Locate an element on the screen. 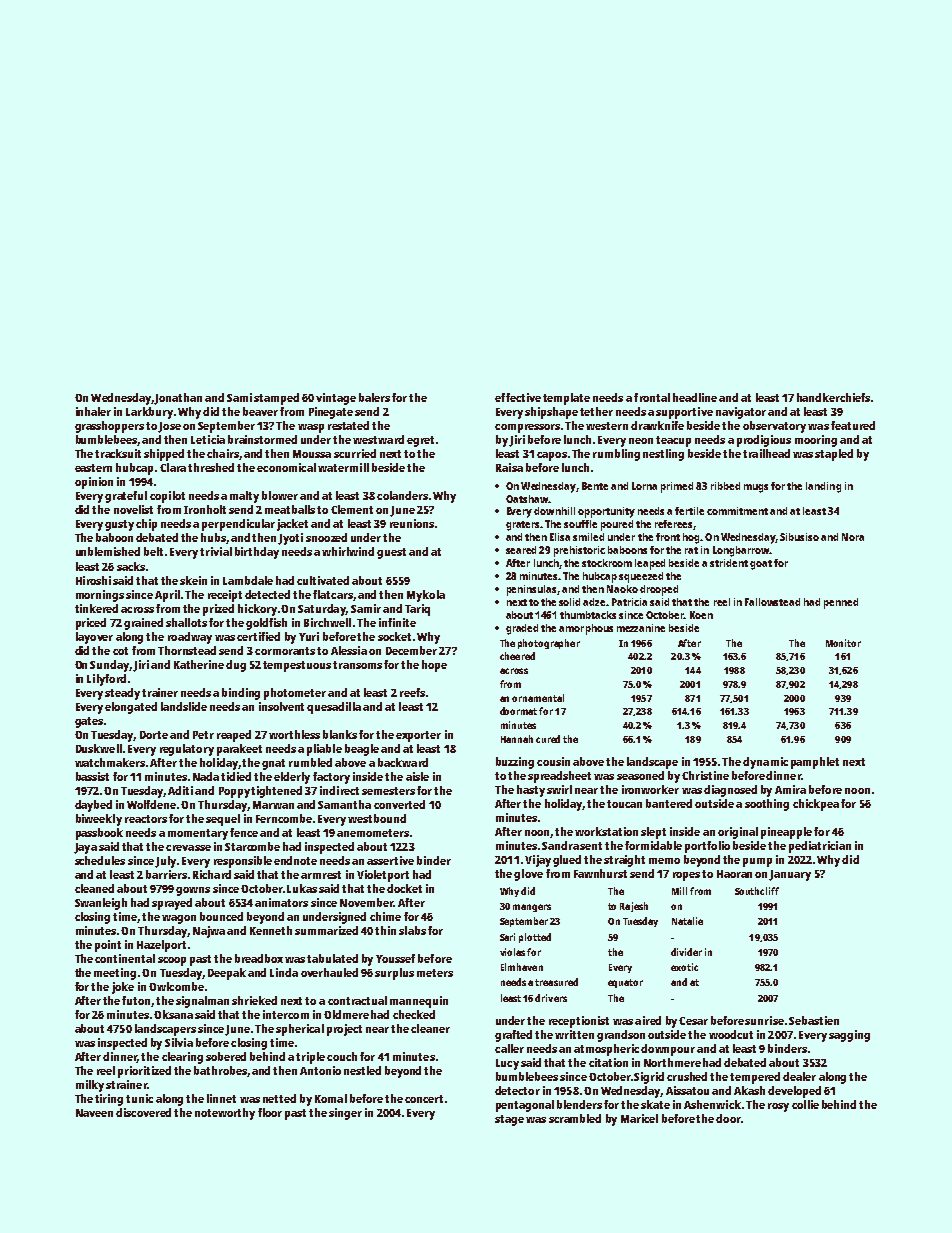 Image resolution: width=952 pixels, height=1233 pixels. Bente is located at coordinates (595, 486).
